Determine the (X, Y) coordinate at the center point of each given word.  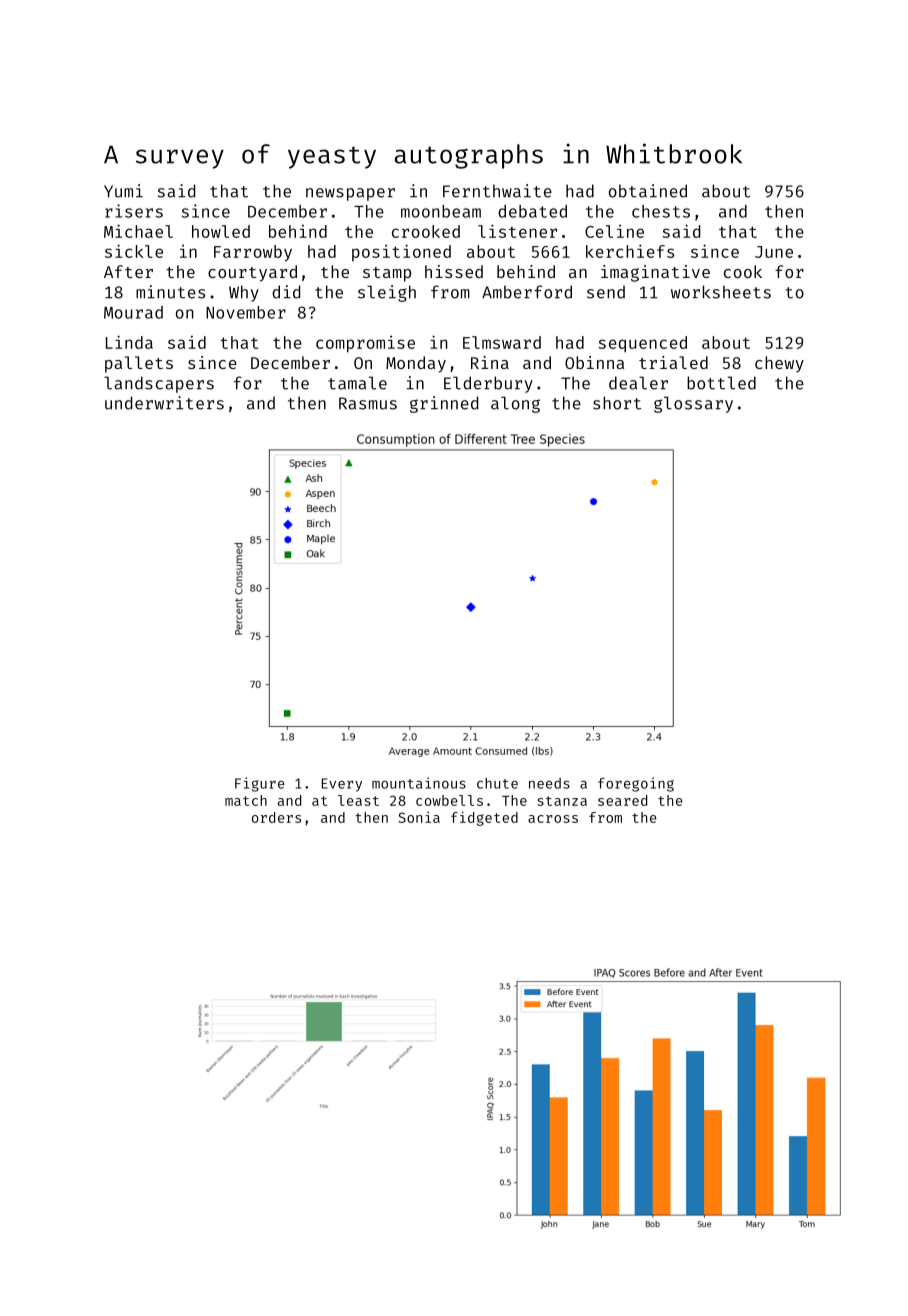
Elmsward (502, 342)
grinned (444, 404)
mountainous (419, 783)
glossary (693, 404)
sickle (134, 251)
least (358, 800)
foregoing (636, 784)
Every (342, 785)
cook (743, 271)
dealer (638, 383)
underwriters (164, 403)
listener (517, 231)
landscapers (159, 384)
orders (276, 817)
